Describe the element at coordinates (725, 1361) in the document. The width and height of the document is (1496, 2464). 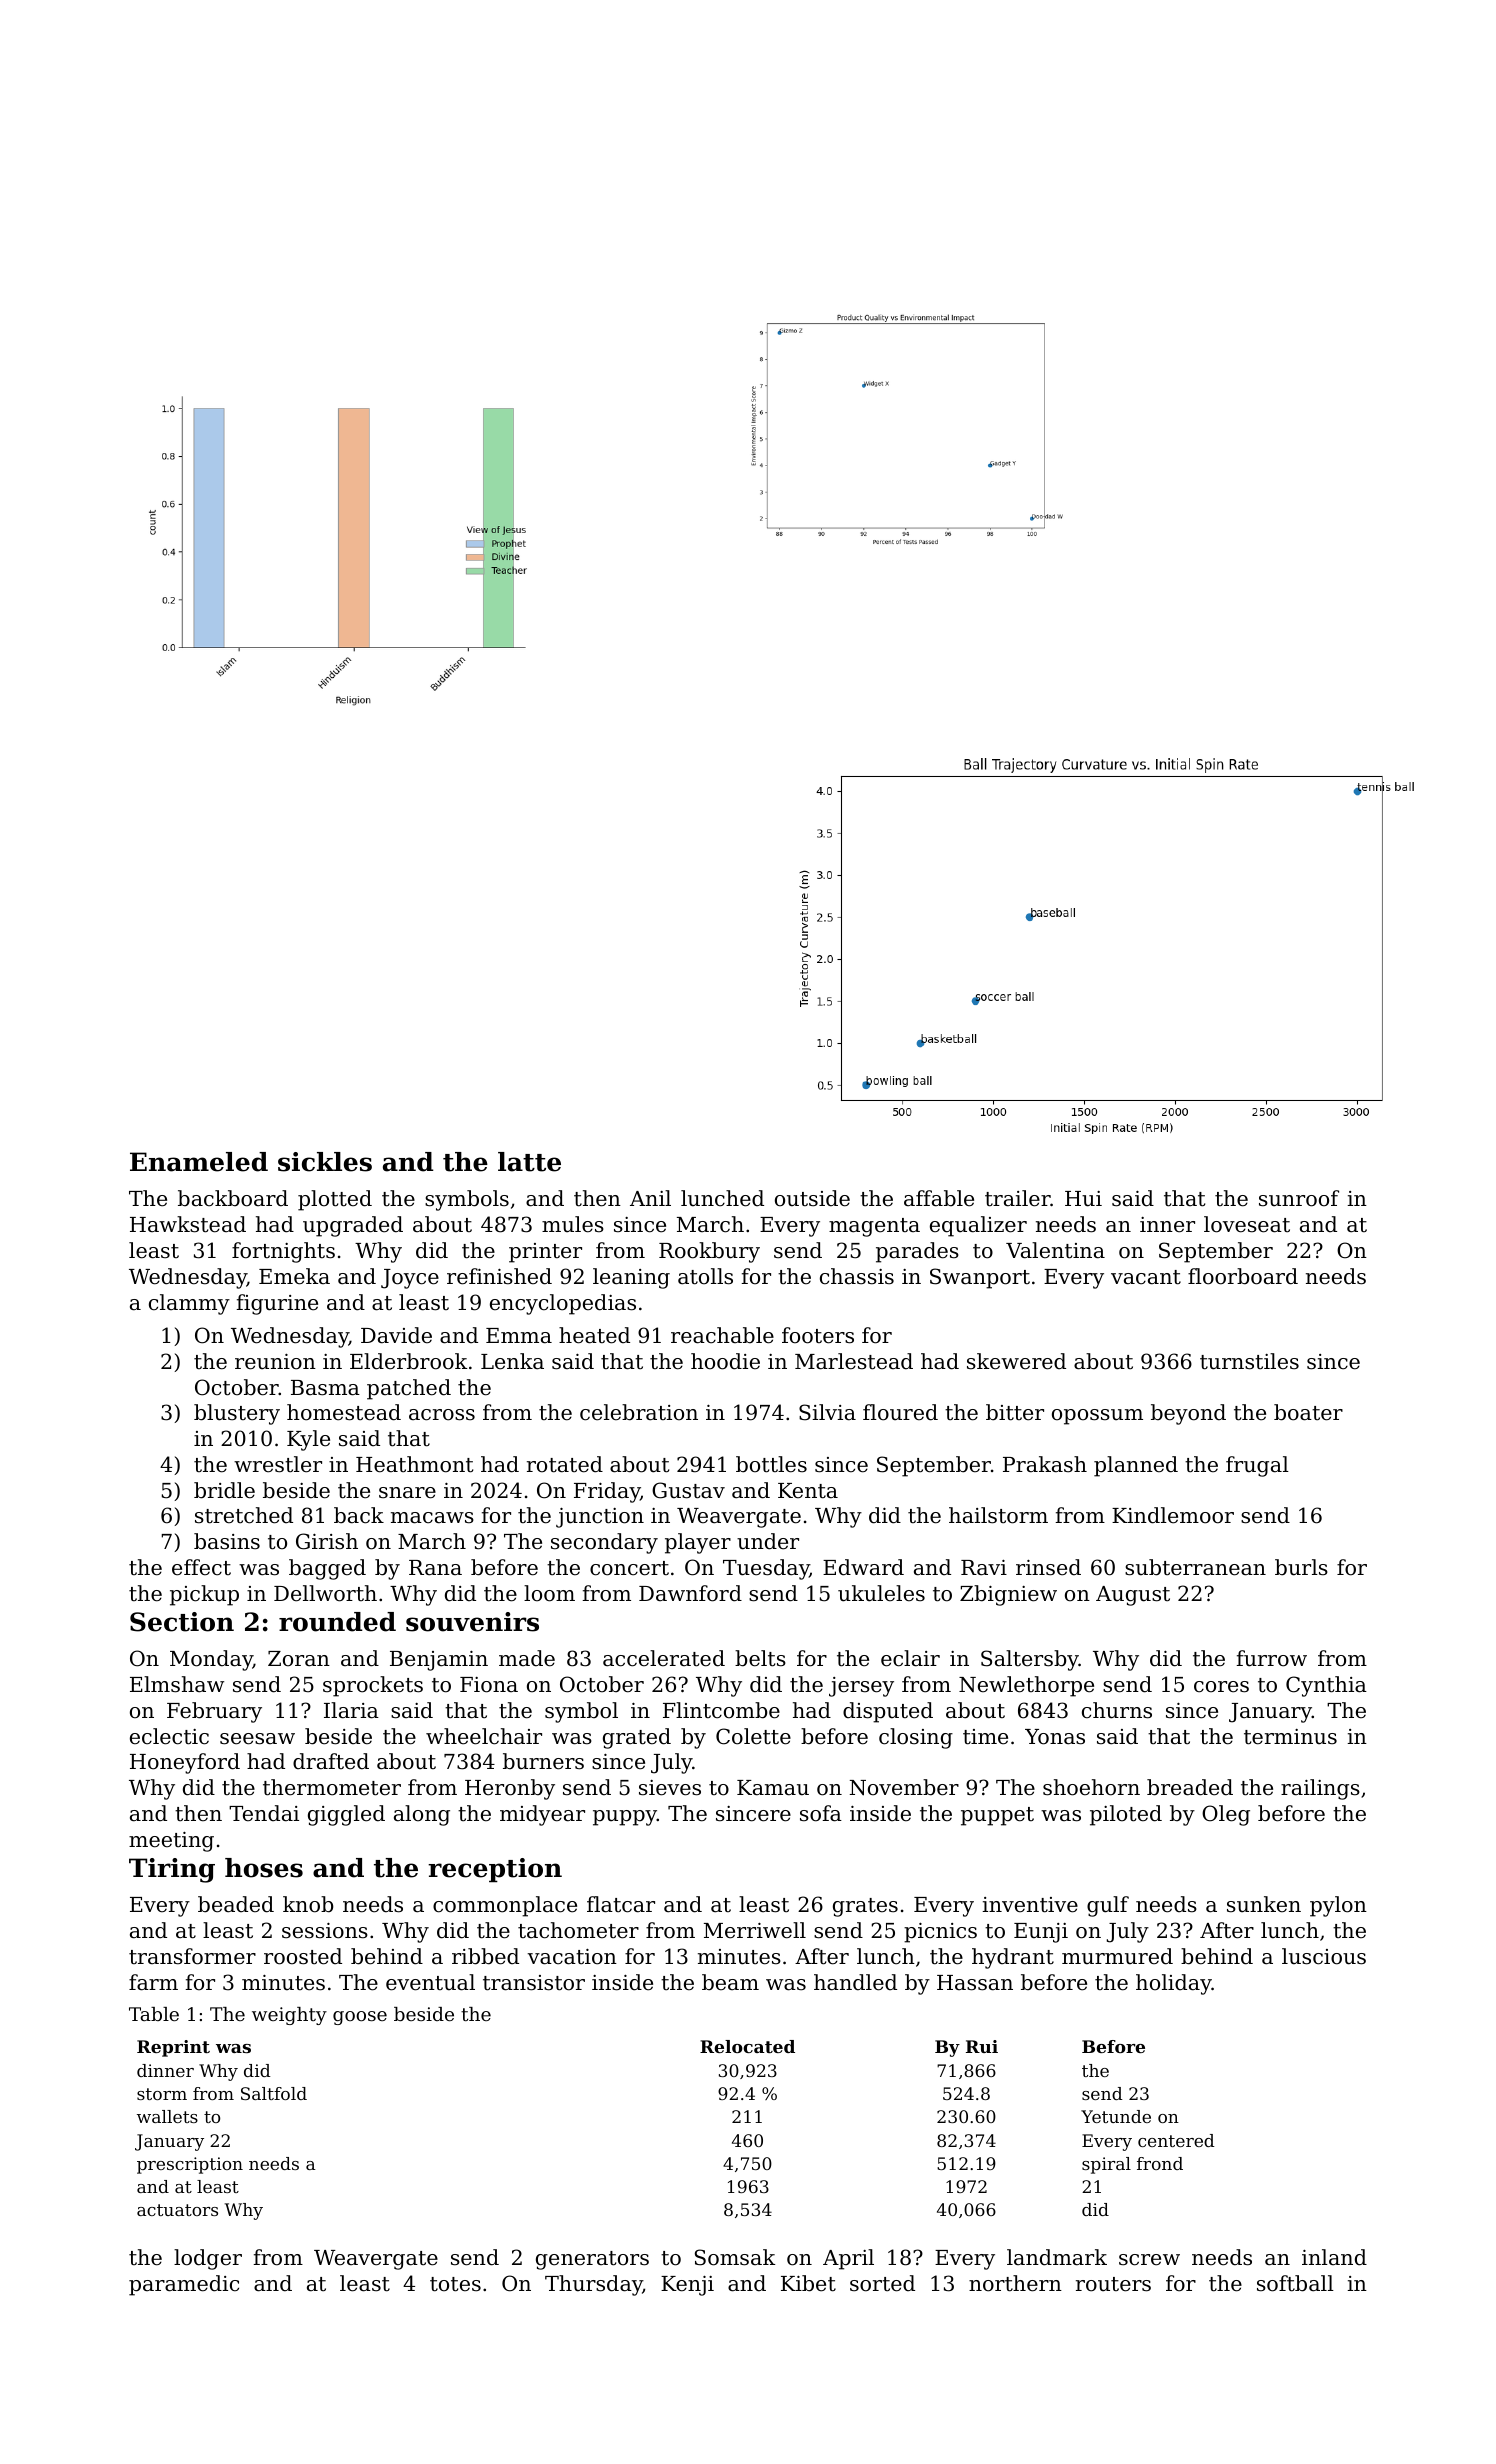
I see `hoodie` at that location.
